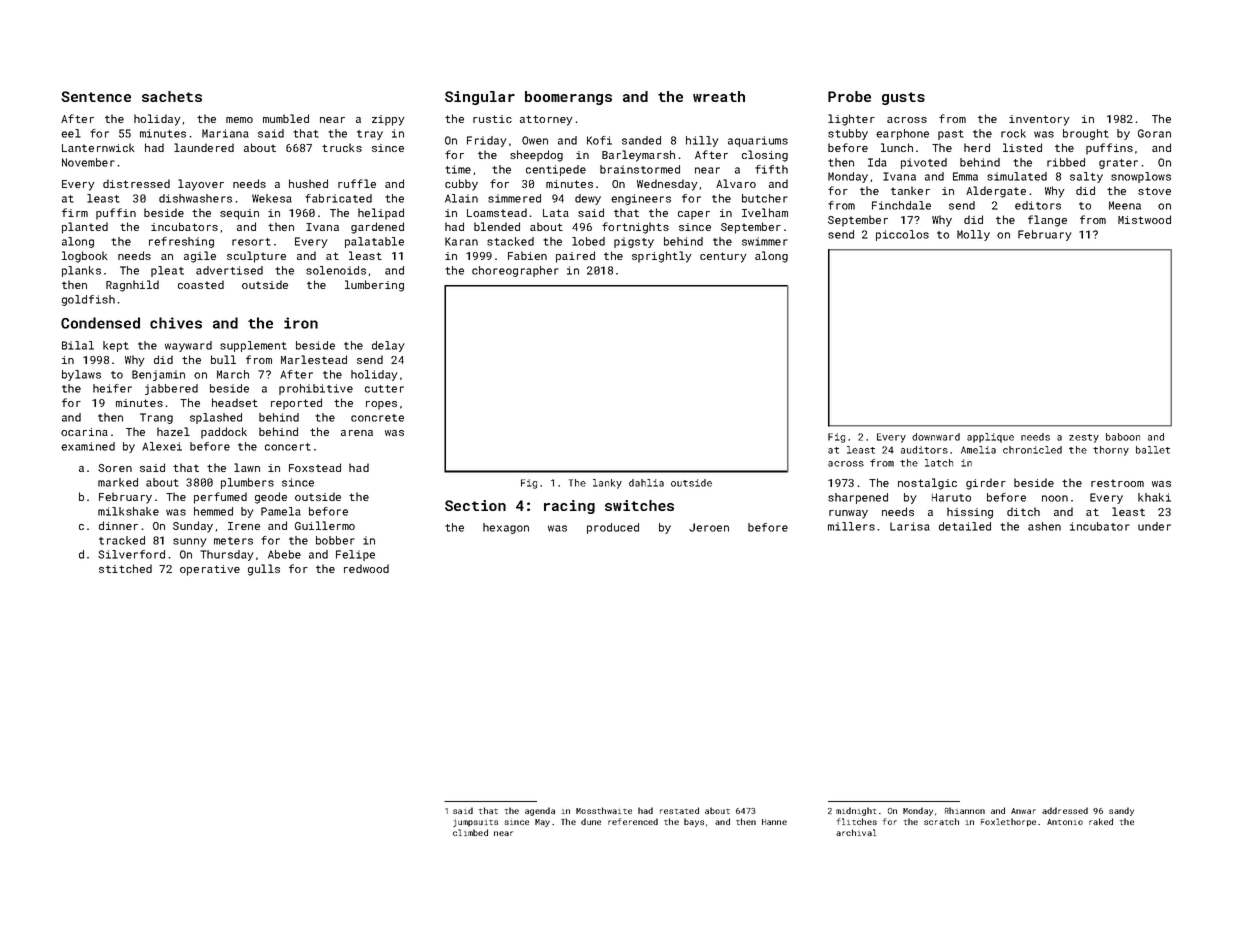  I want to click on snowplows, so click(1141, 177).
